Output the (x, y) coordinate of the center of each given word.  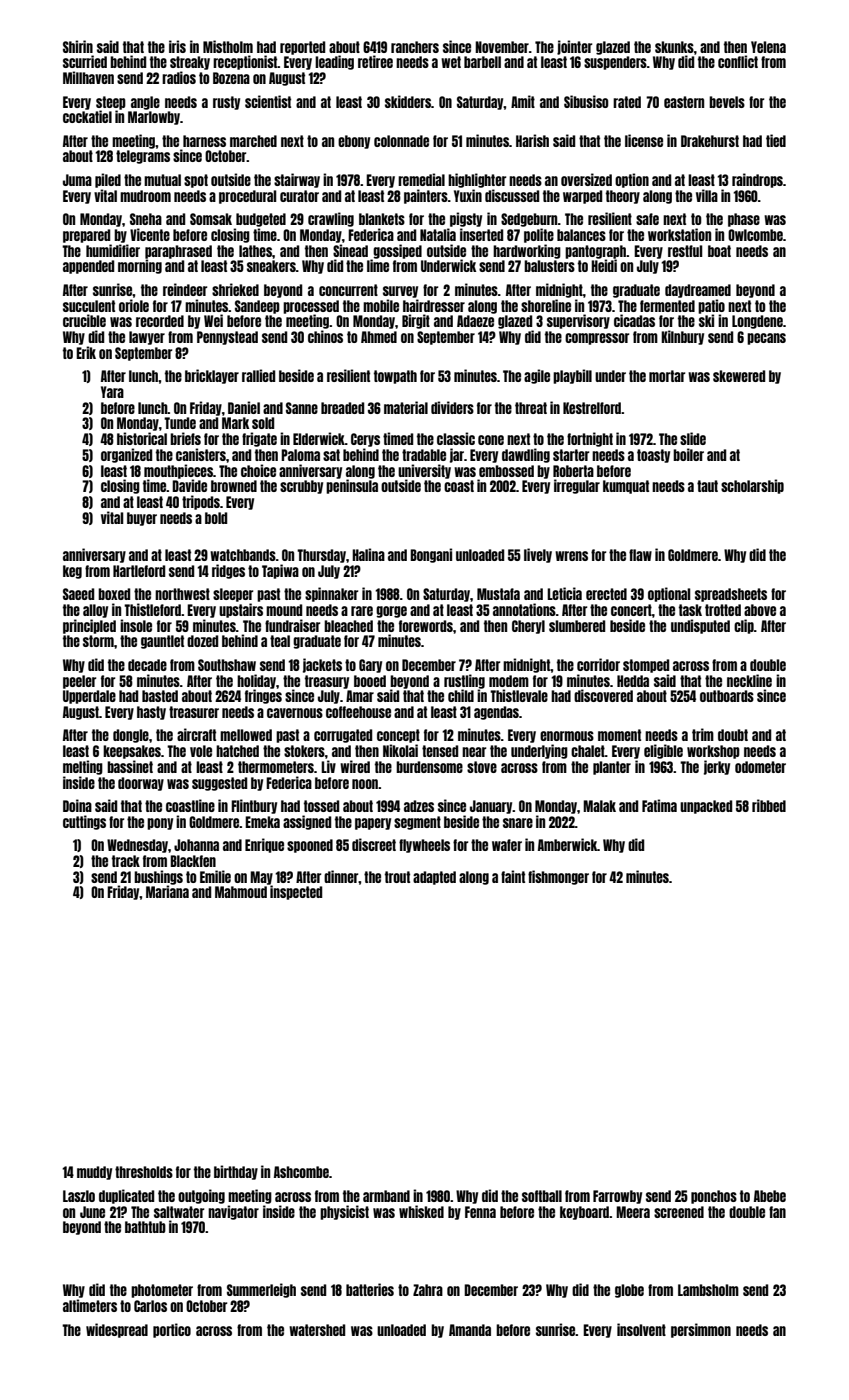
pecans (766, 339)
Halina (368, 554)
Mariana (167, 891)
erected (606, 594)
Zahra (428, 1290)
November (502, 47)
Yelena (768, 47)
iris (177, 46)
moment (619, 735)
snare (518, 823)
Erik (86, 352)
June (92, 1212)
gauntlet (162, 642)
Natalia (438, 234)
